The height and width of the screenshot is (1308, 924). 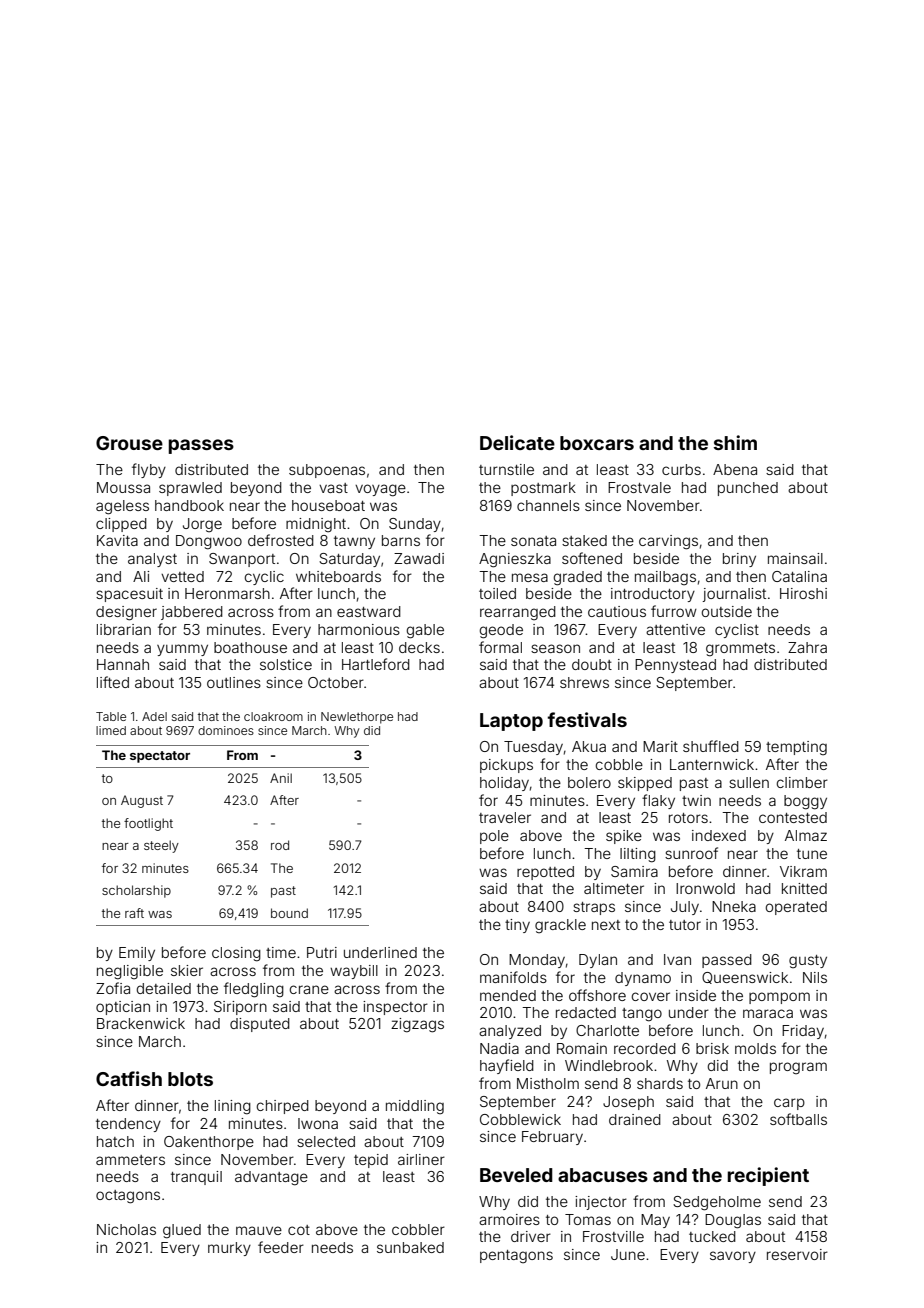 I want to click on sprawled, so click(x=190, y=489).
